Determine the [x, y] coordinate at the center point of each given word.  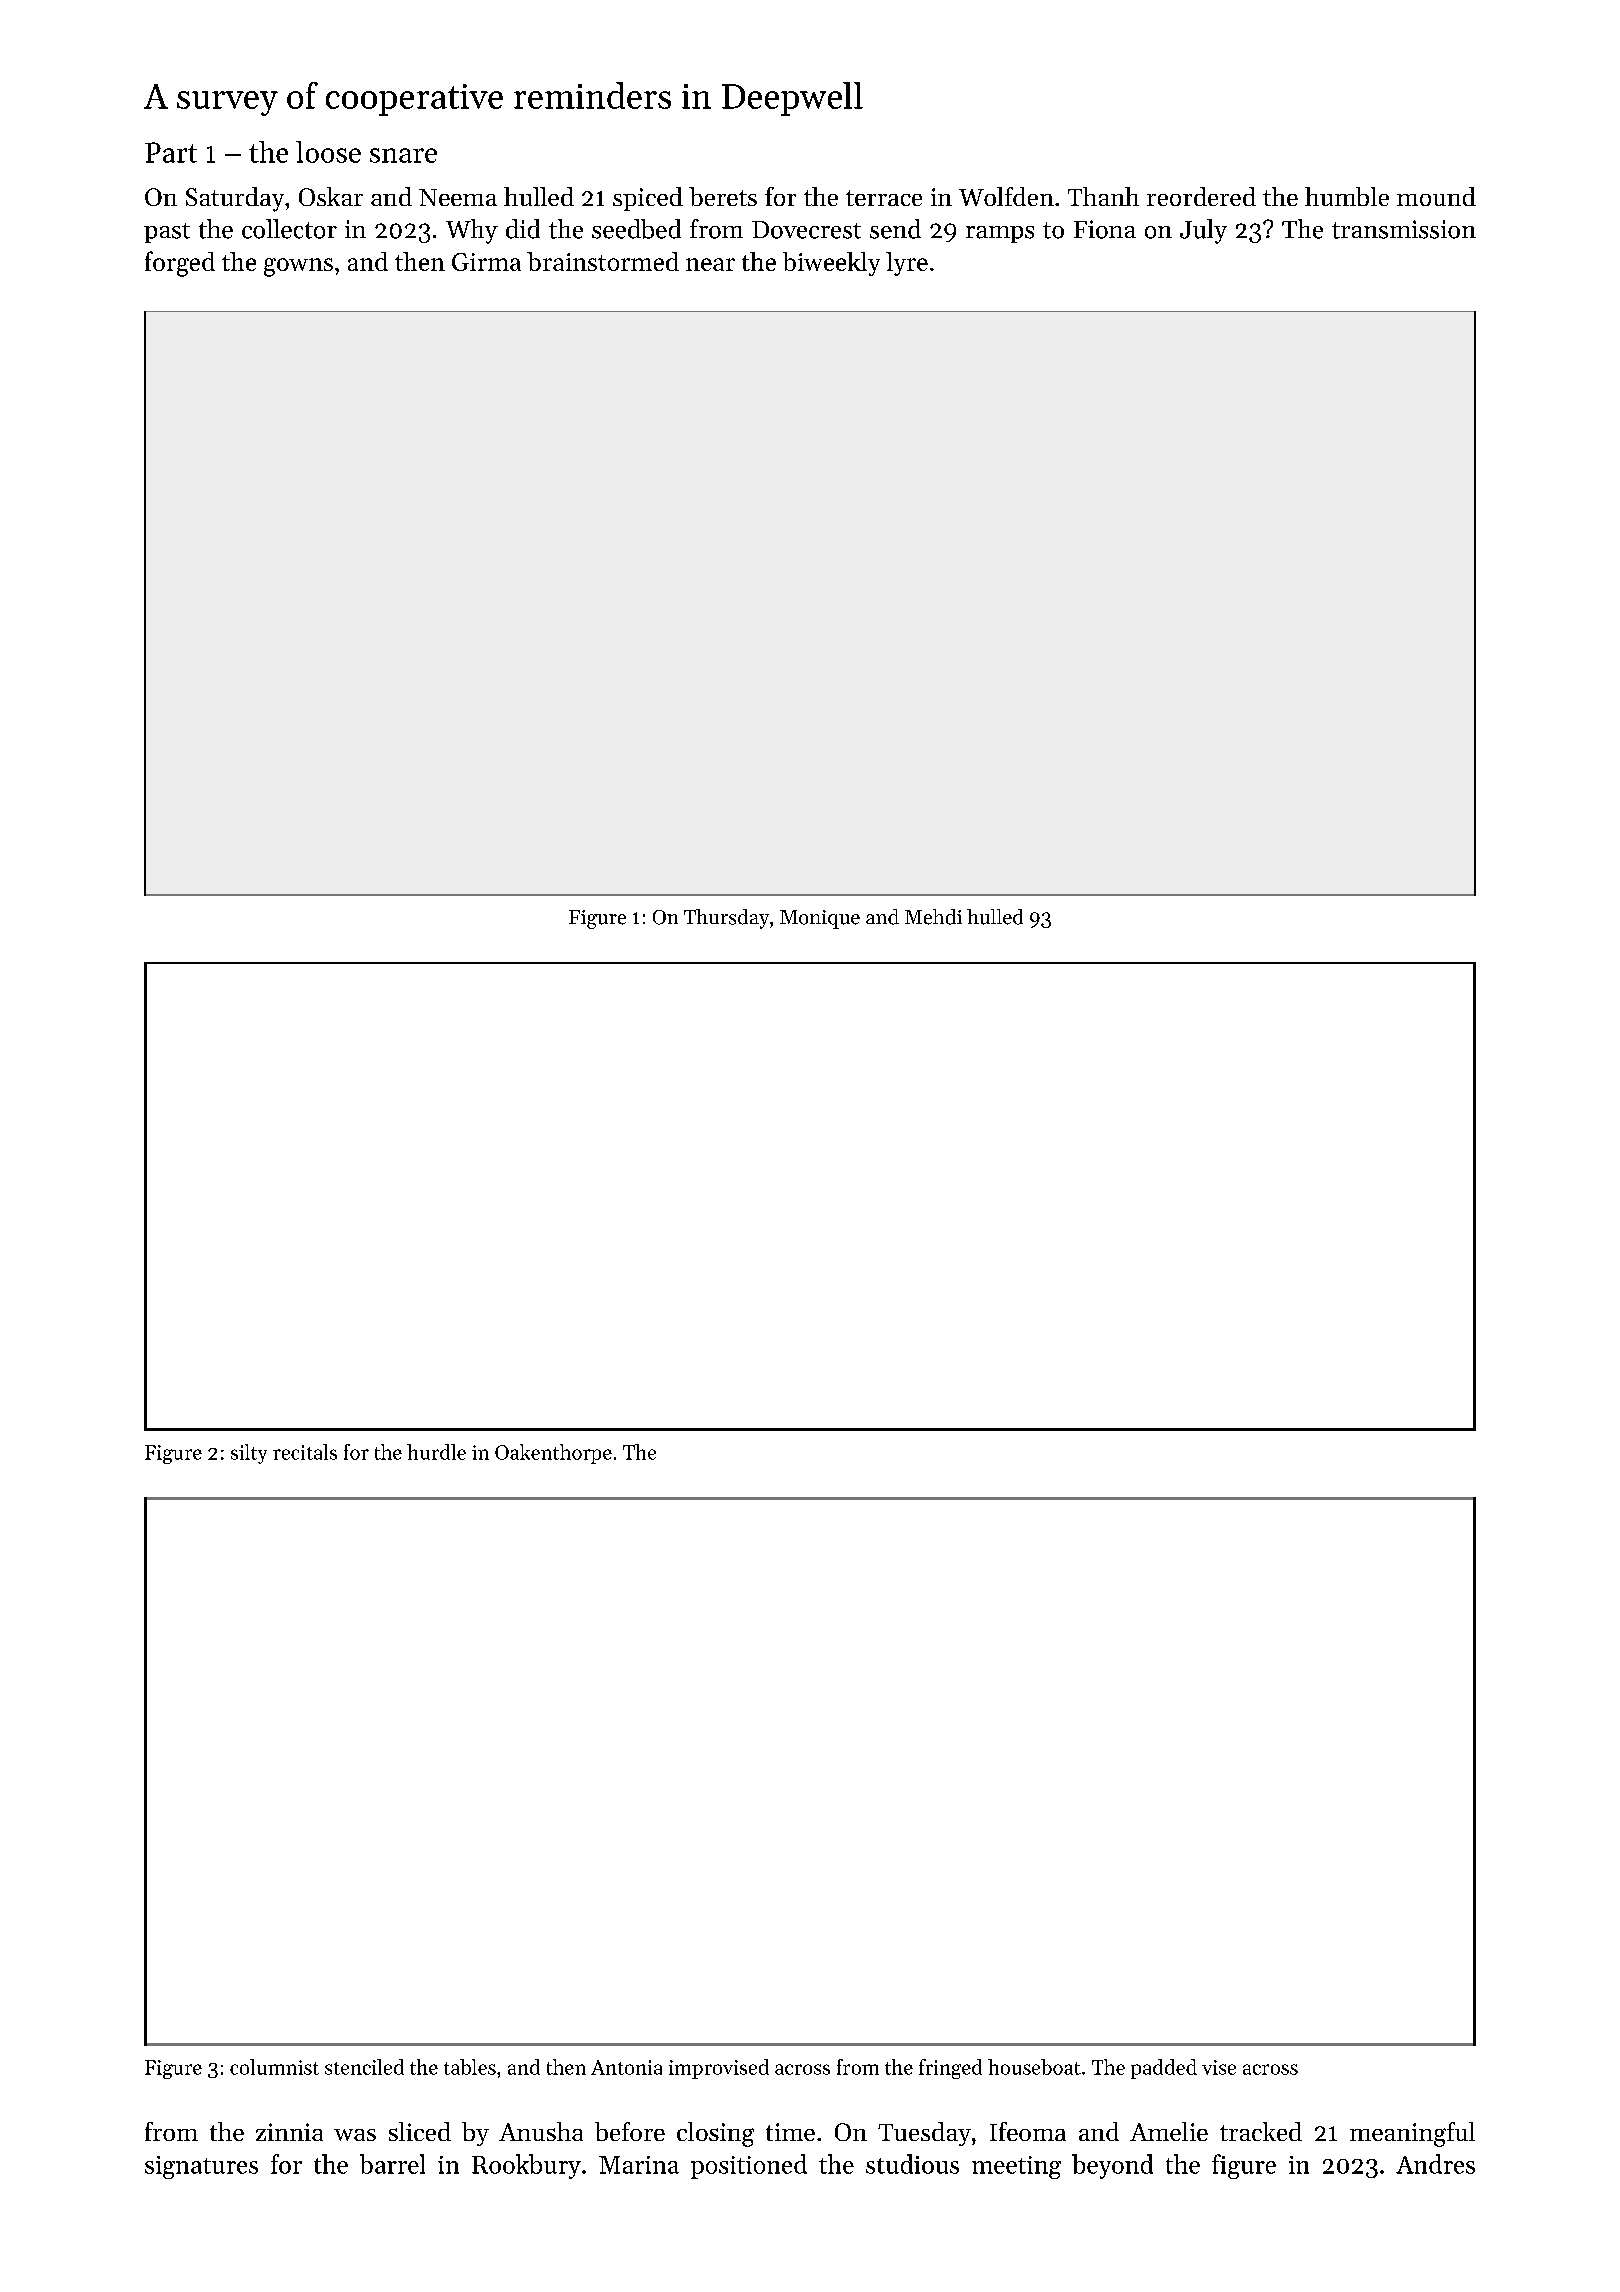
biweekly [831, 264]
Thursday [726, 919]
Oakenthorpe [553, 1454]
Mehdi [933, 917]
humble [1347, 196]
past [167, 233]
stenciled [364, 2067]
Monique [820, 919]
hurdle [436, 1452]
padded [1164, 2069]
